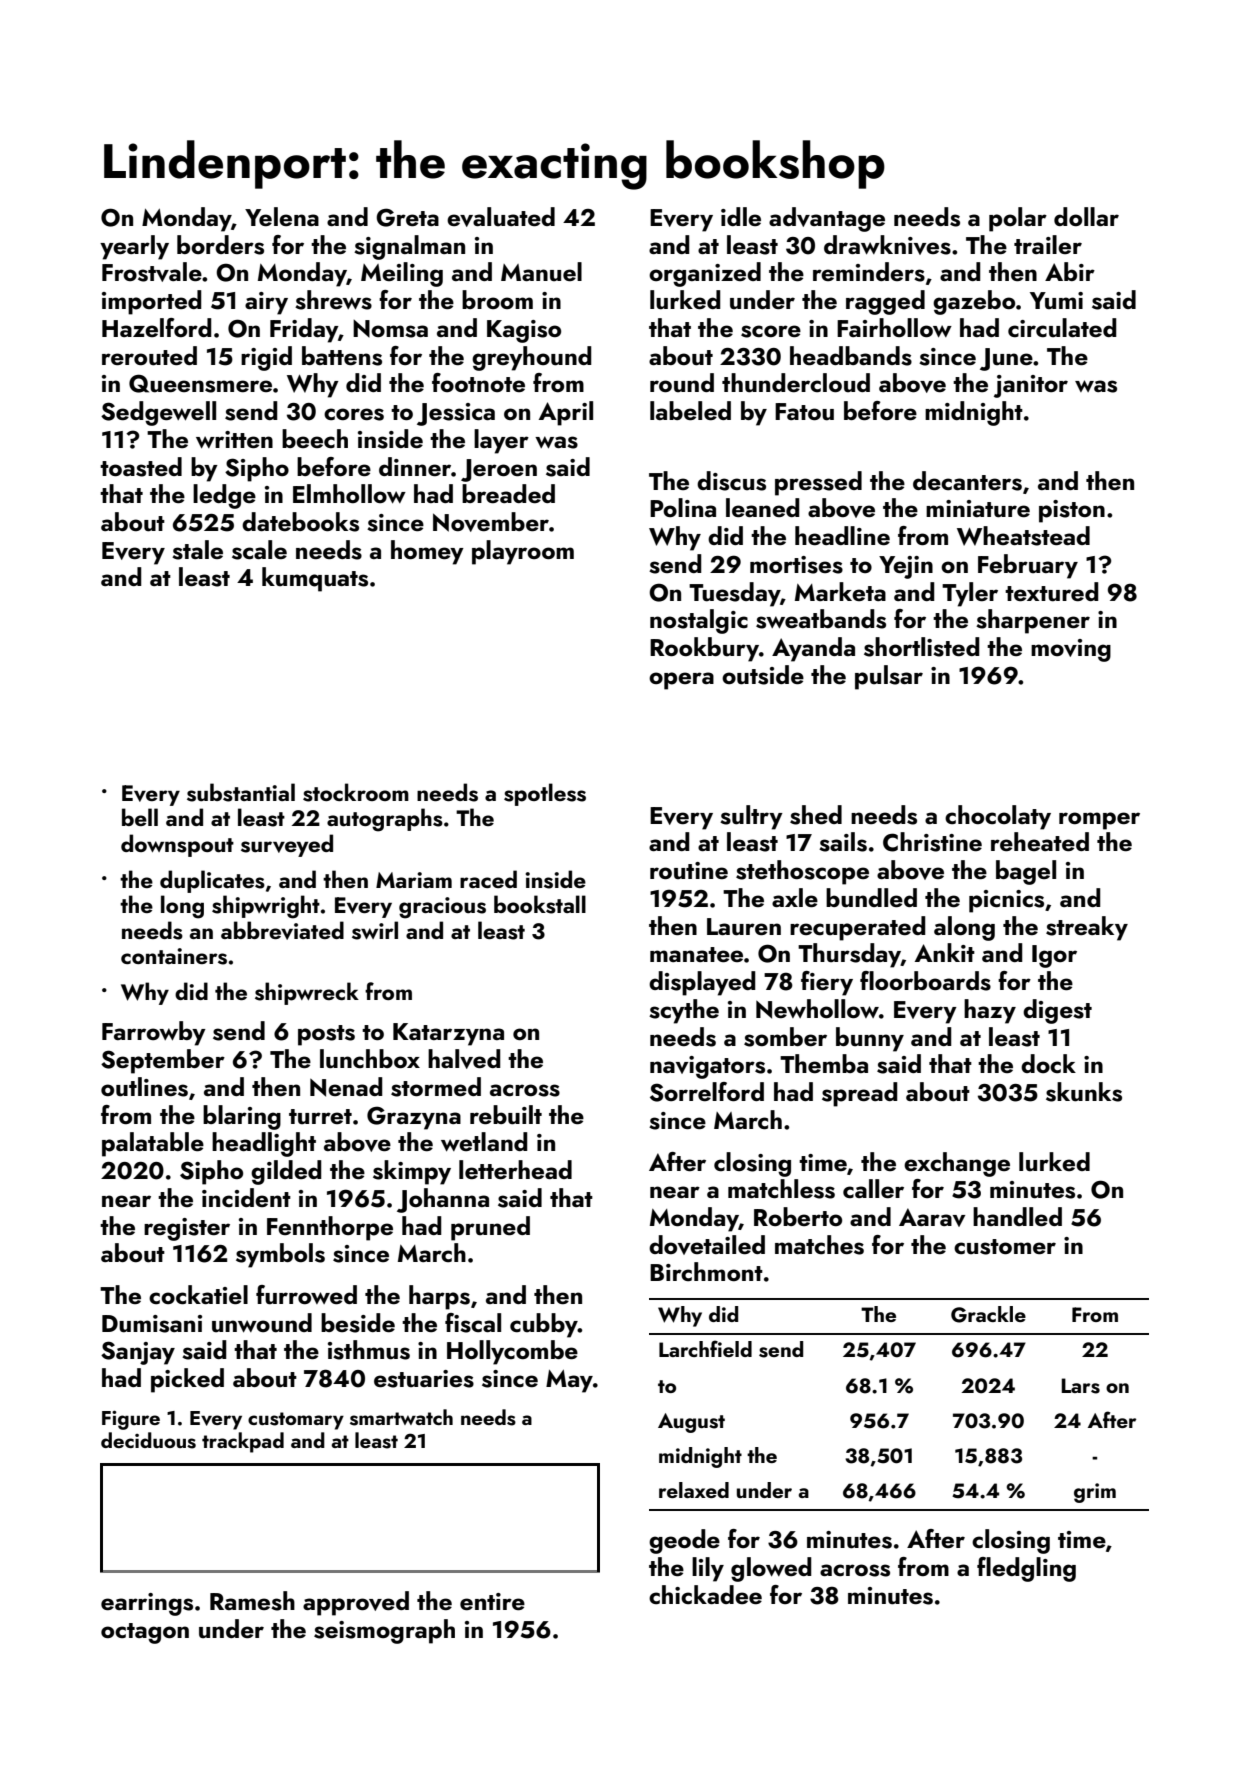 The height and width of the screenshot is (1766, 1249). I want to click on ledge, so click(224, 496).
